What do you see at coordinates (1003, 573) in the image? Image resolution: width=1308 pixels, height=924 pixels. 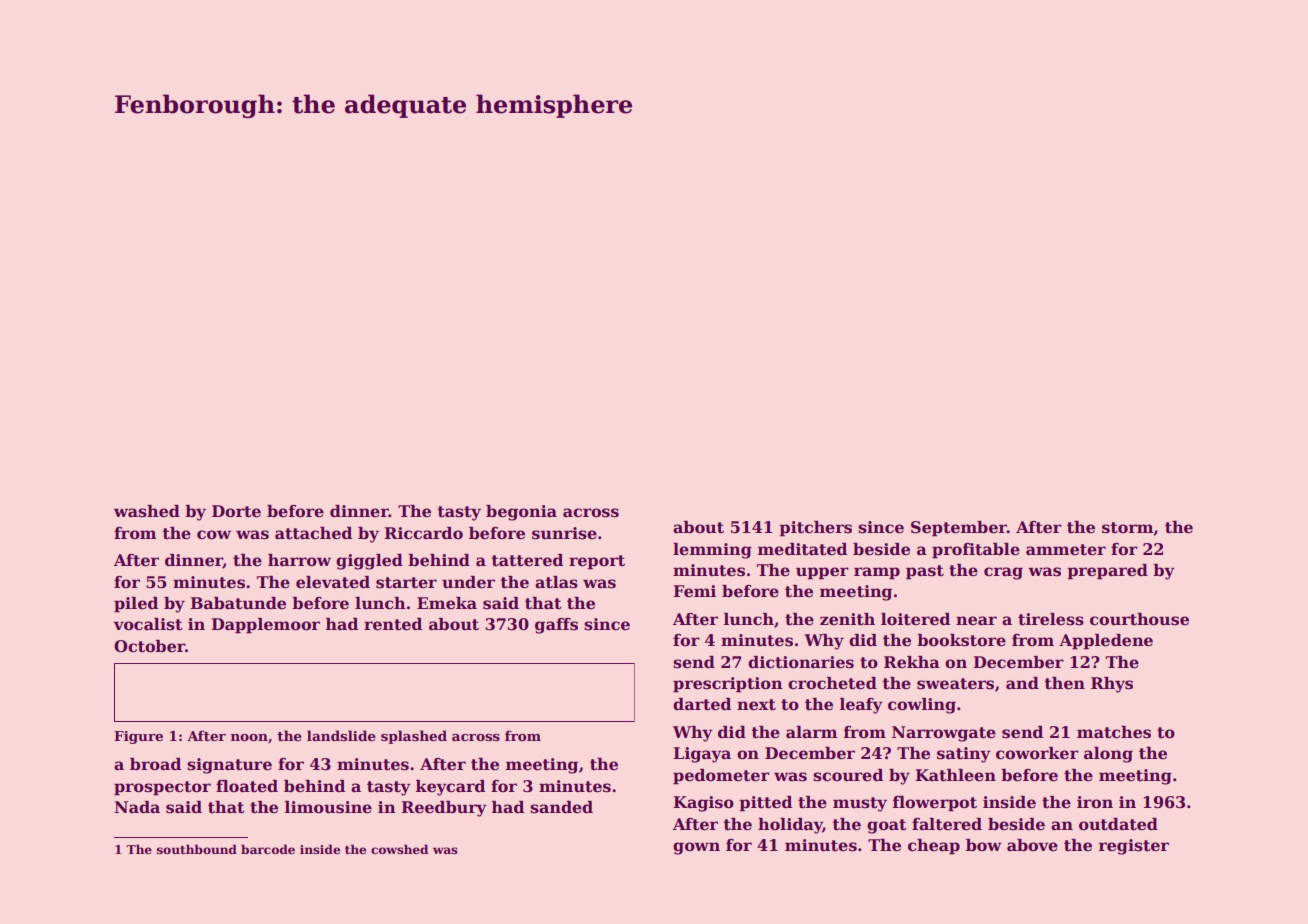 I see `crag` at bounding box center [1003, 573].
